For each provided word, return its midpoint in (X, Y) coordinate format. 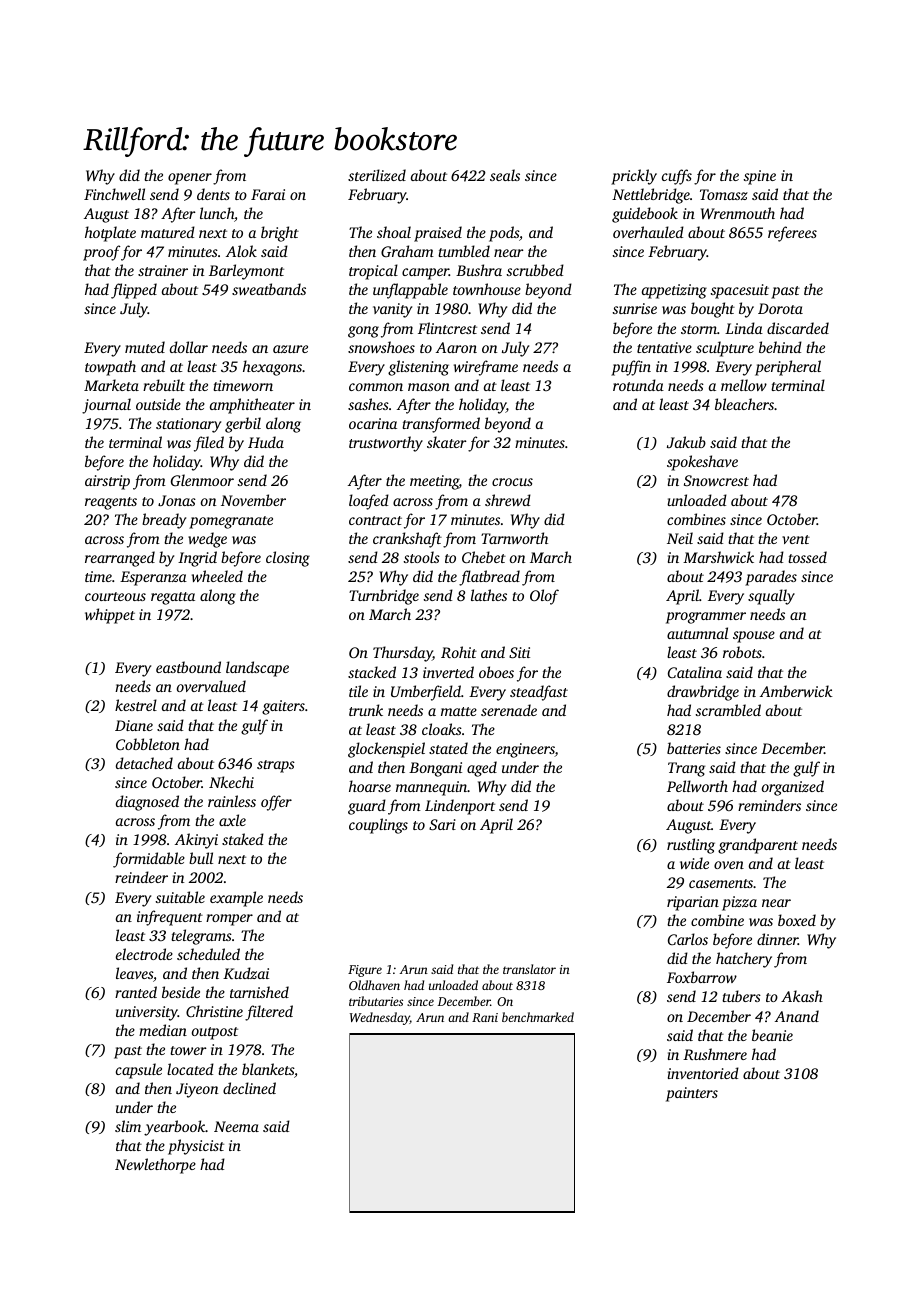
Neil (680, 538)
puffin (631, 368)
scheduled (208, 954)
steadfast (539, 693)
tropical (373, 272)
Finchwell (114, 194)
